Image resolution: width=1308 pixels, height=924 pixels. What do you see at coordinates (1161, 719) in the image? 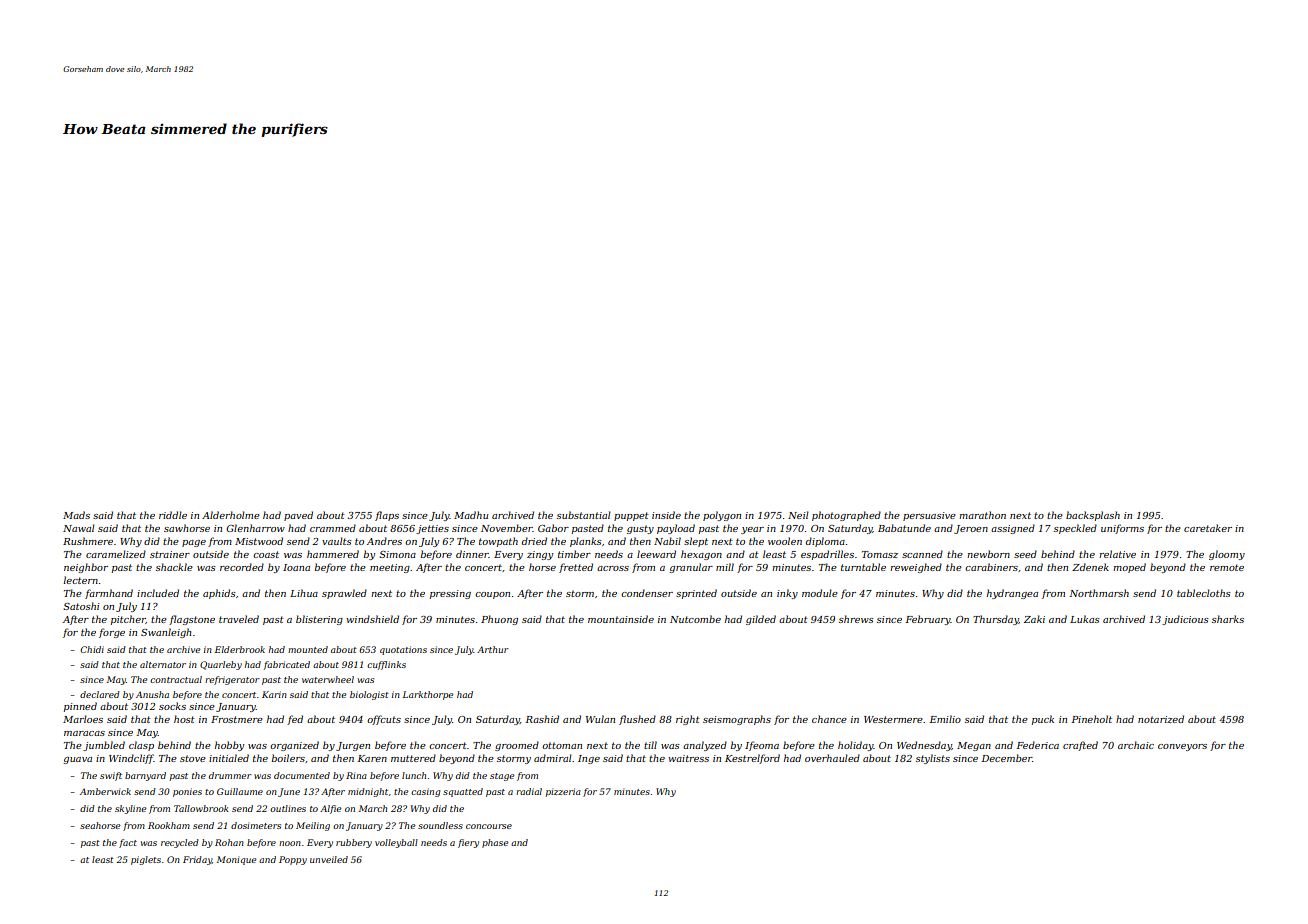
I see `notarized` at bounding box center [1161, 719].
